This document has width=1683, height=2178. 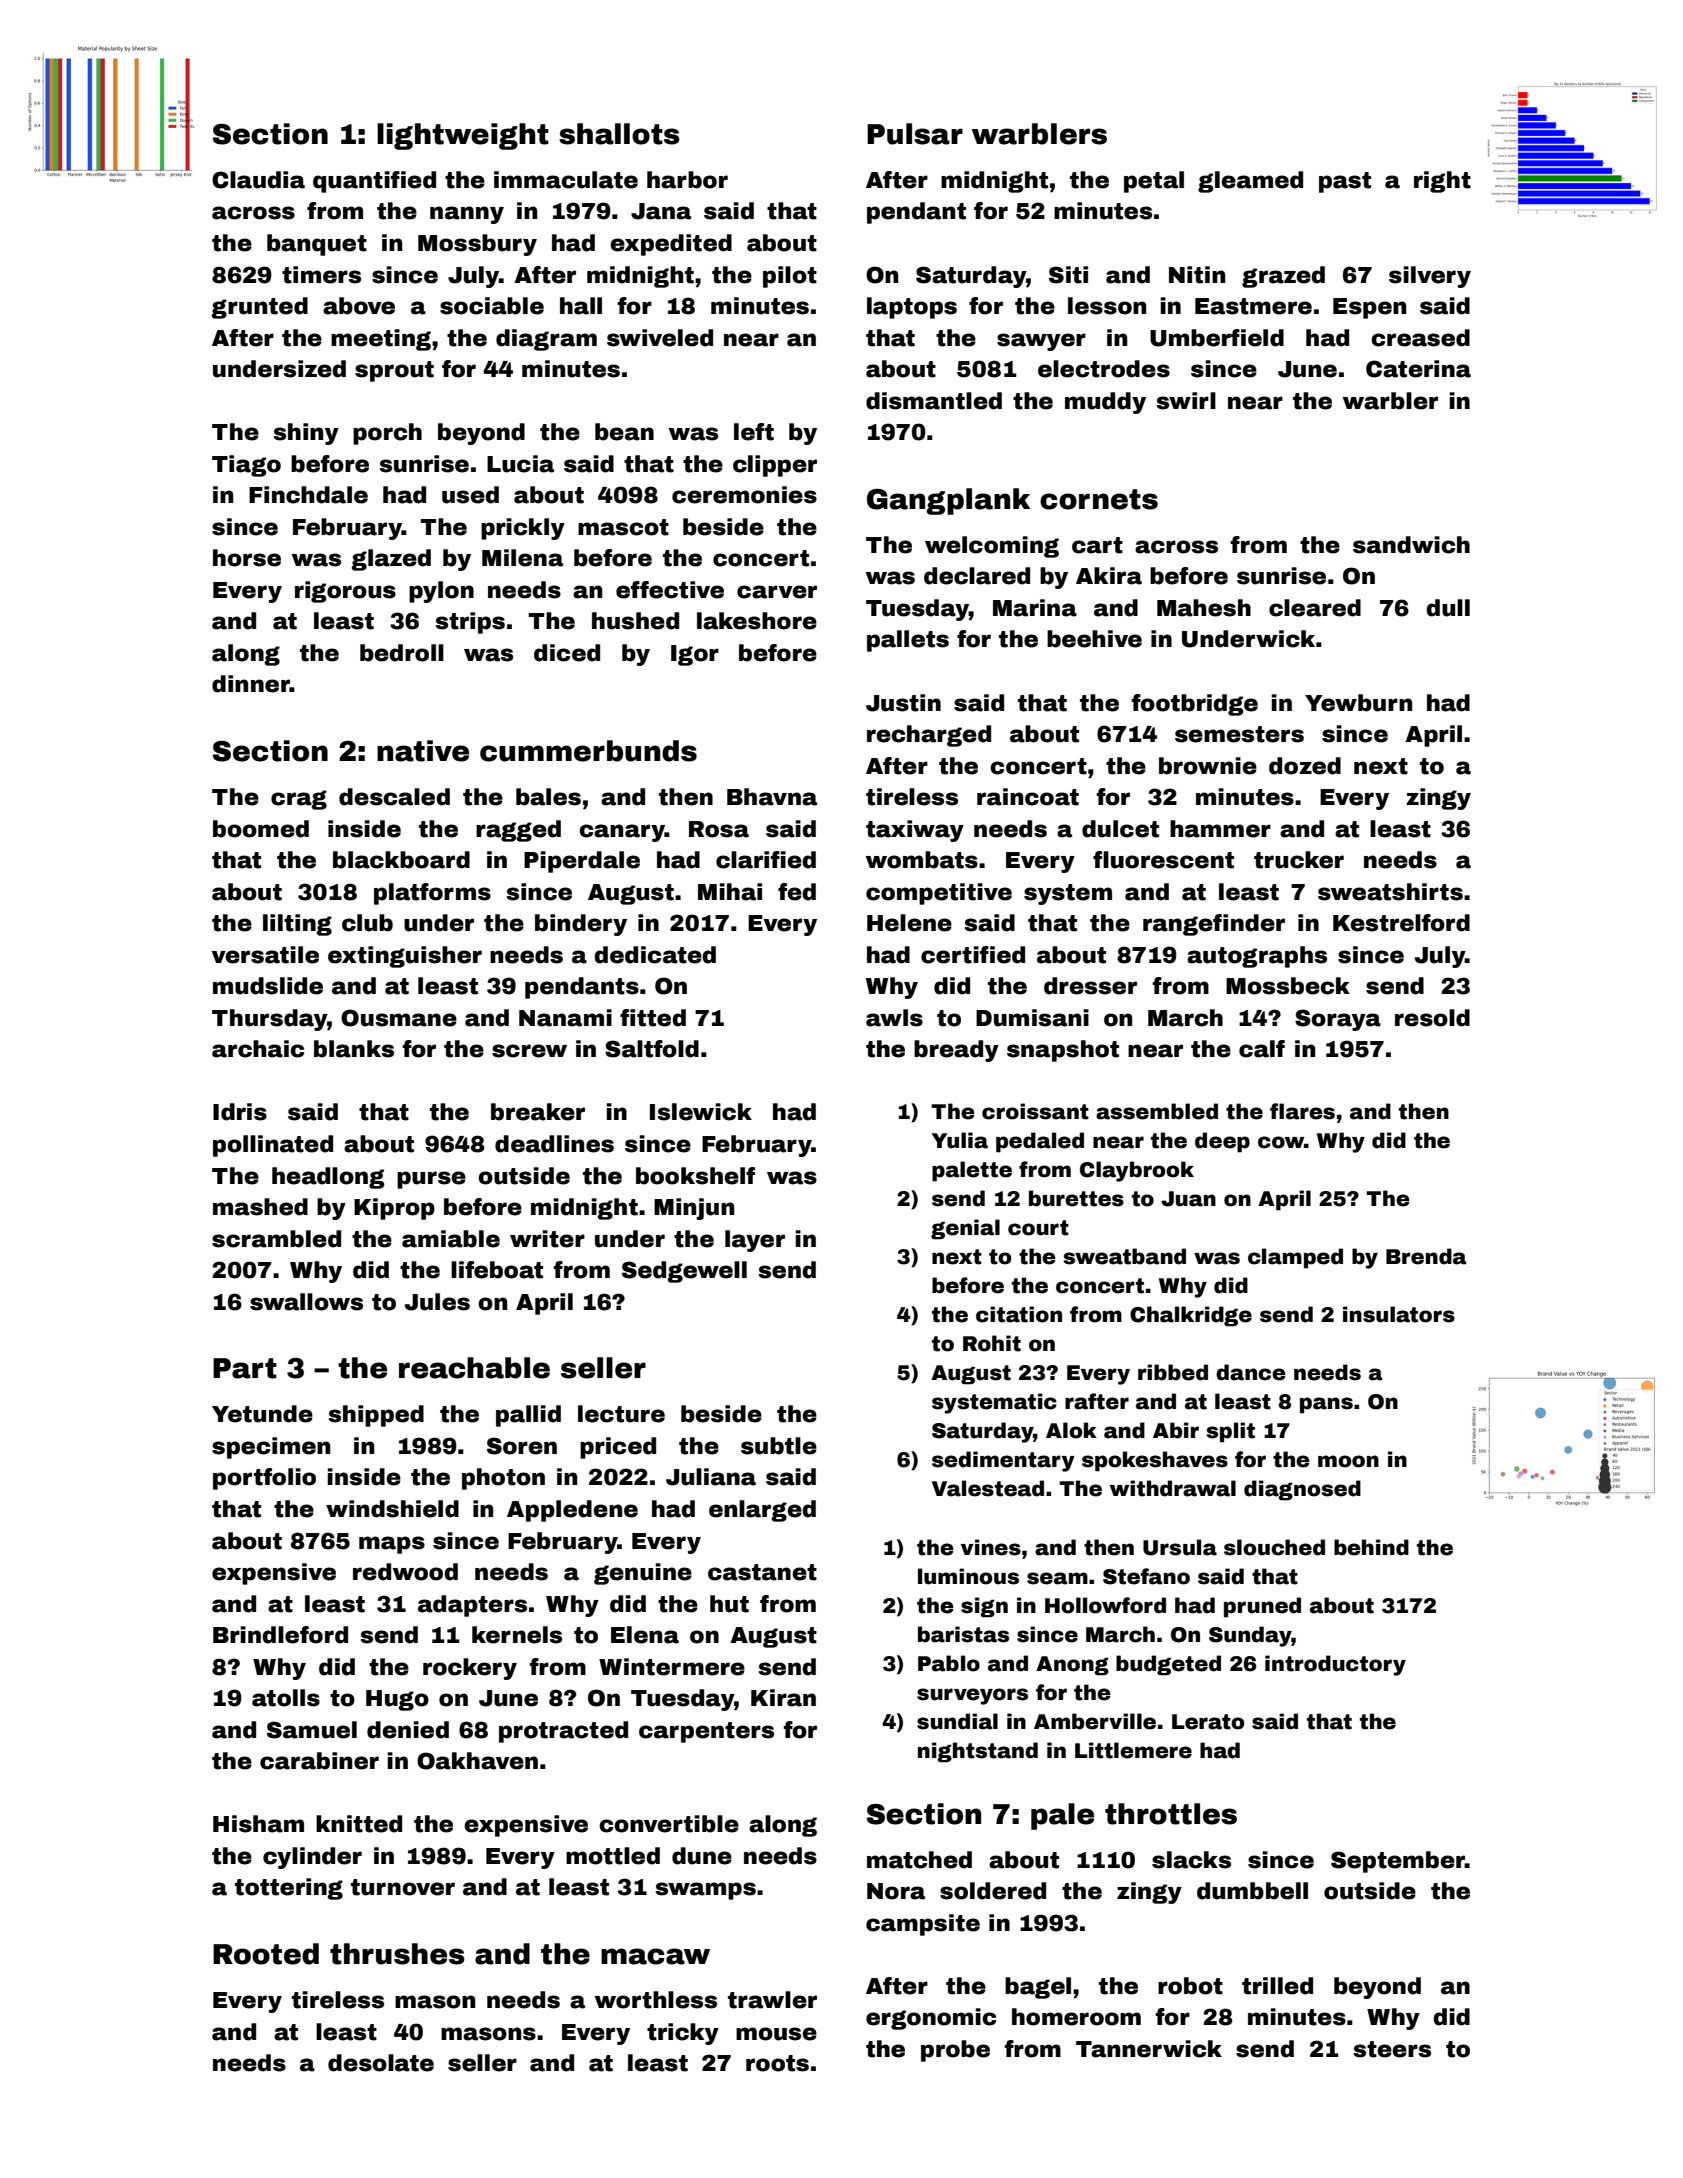 I want to click on portfolio, so click(x=264, y=1479).
